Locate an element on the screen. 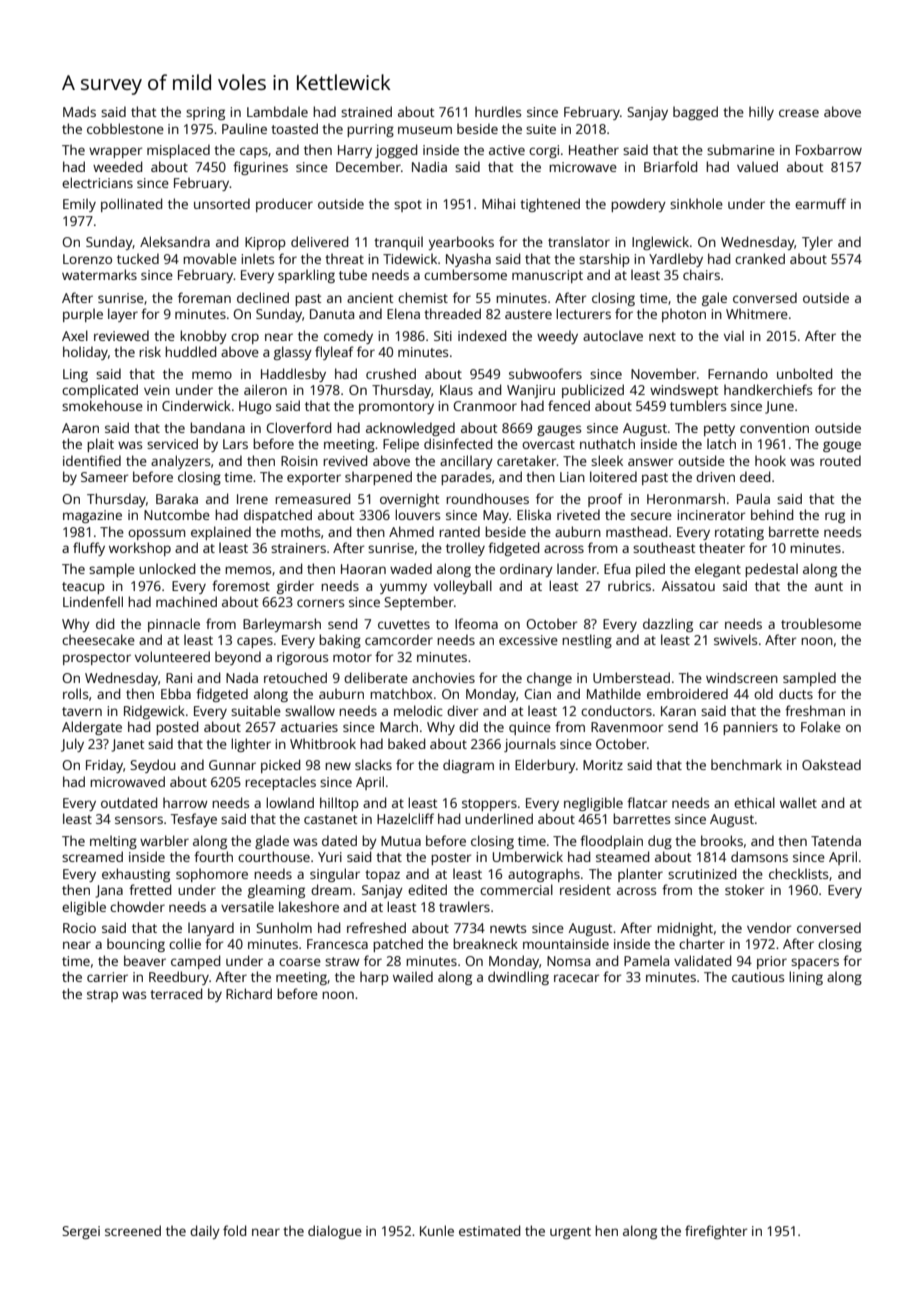  strained is located at coordinates (366, 111).
